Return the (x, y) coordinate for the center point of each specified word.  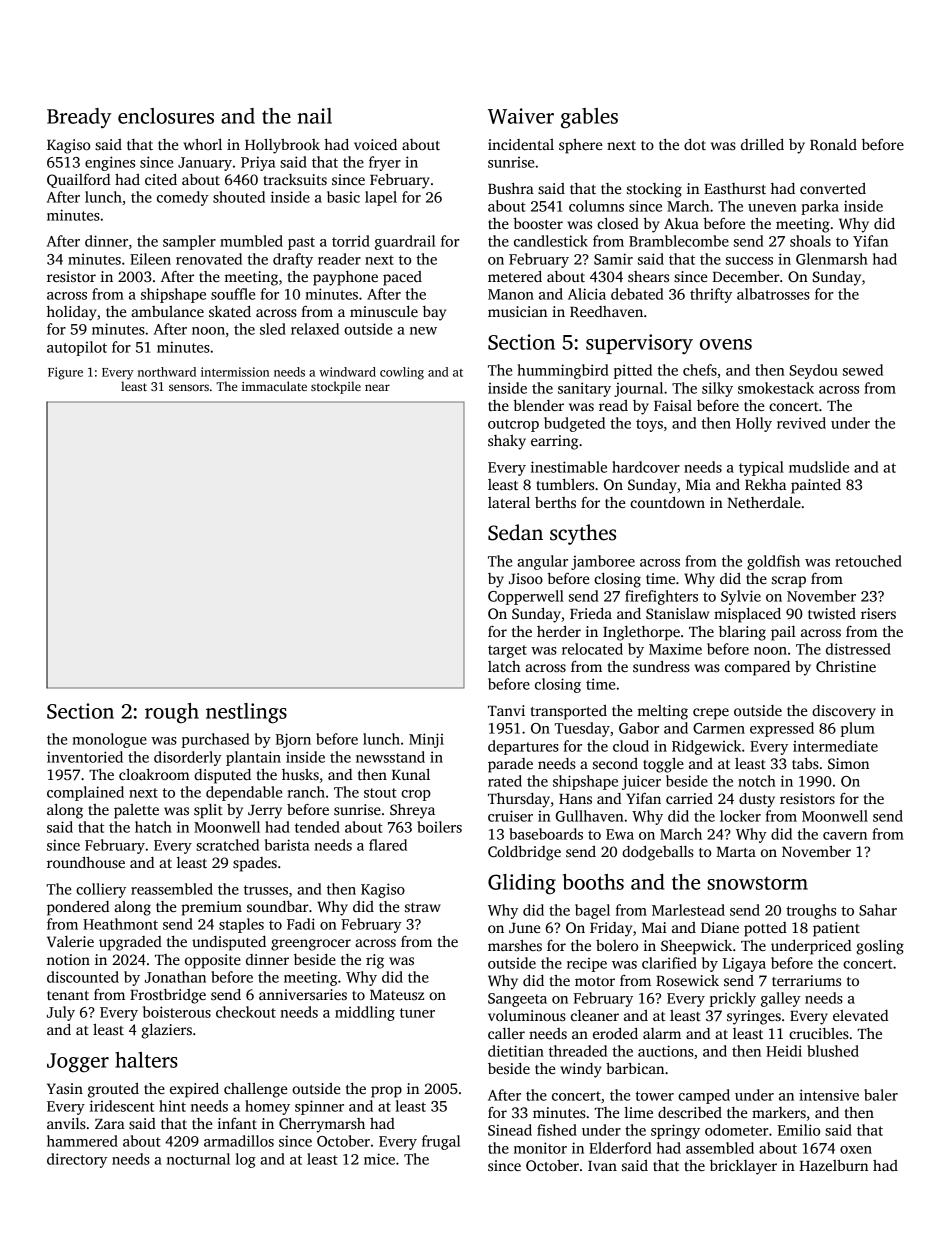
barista (287, 845)
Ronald (833, 144)
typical (761, 468)
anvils (66, 1123)
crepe (711, 714)
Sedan (515, 532)
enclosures (166, 116)
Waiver (521, 116)
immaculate (274, 386)
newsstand (390, 757)
